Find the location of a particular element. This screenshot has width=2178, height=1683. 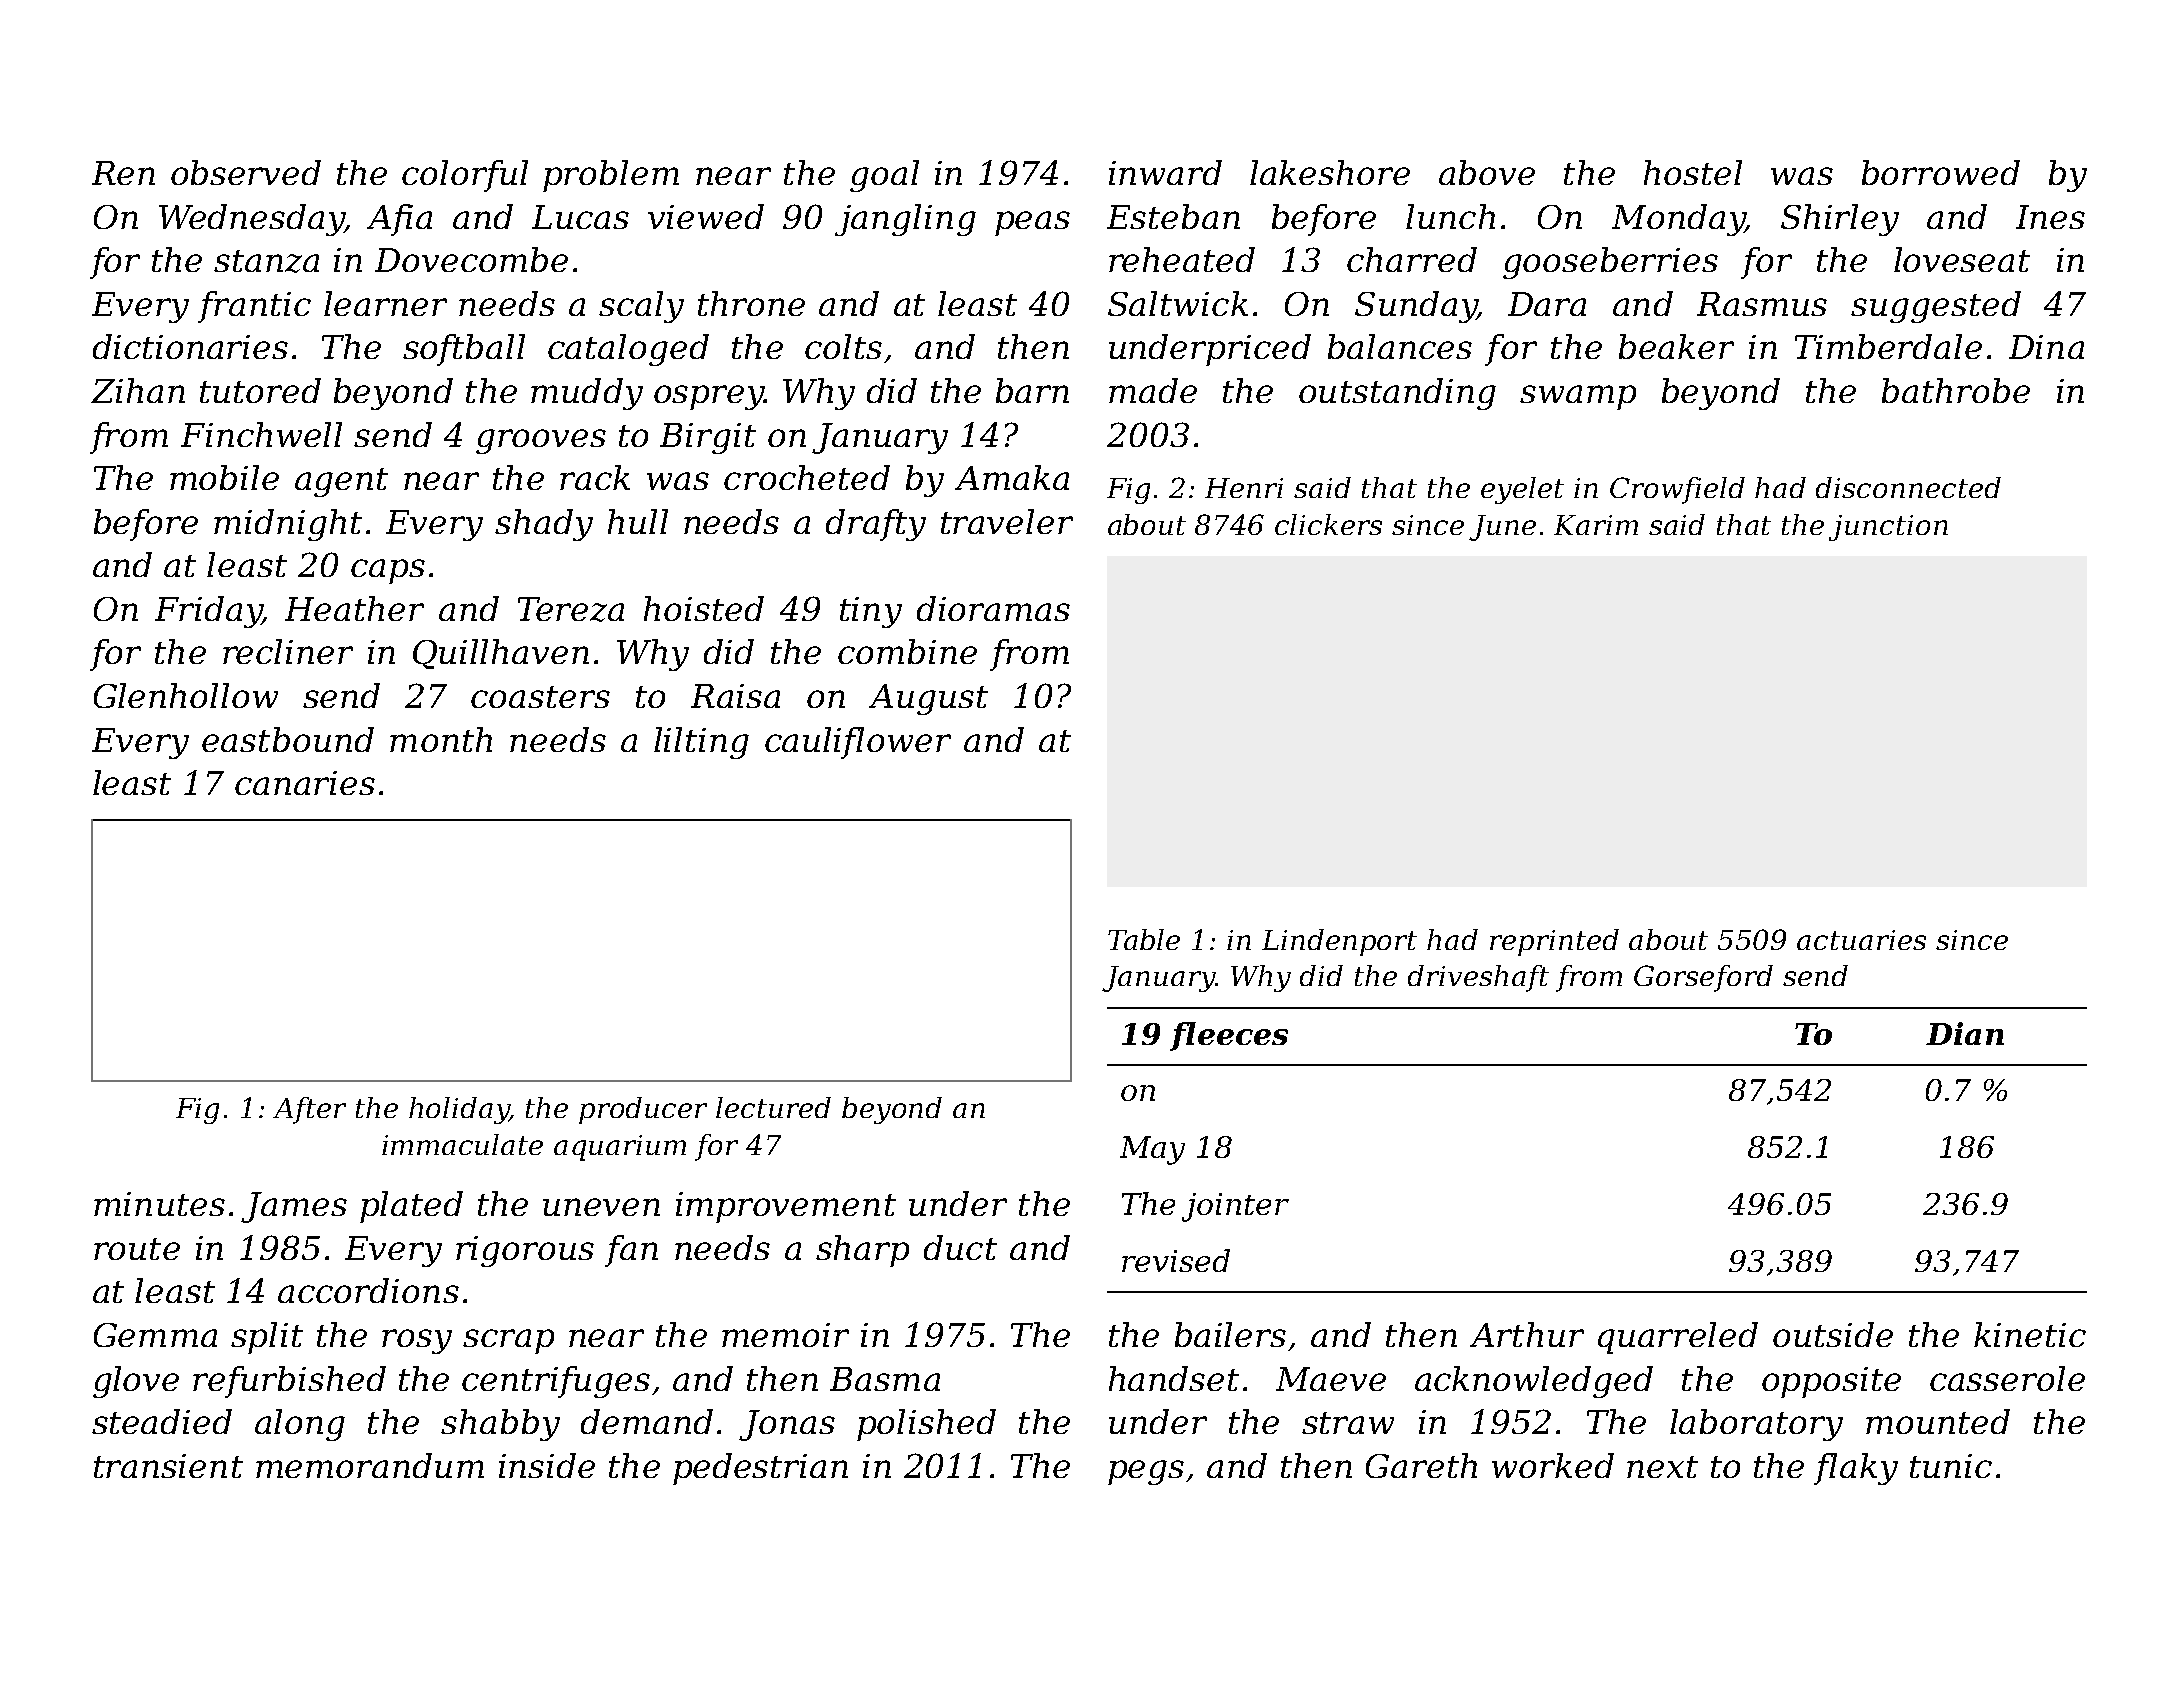

Lindenport is located at coordinates (1339, 942).
